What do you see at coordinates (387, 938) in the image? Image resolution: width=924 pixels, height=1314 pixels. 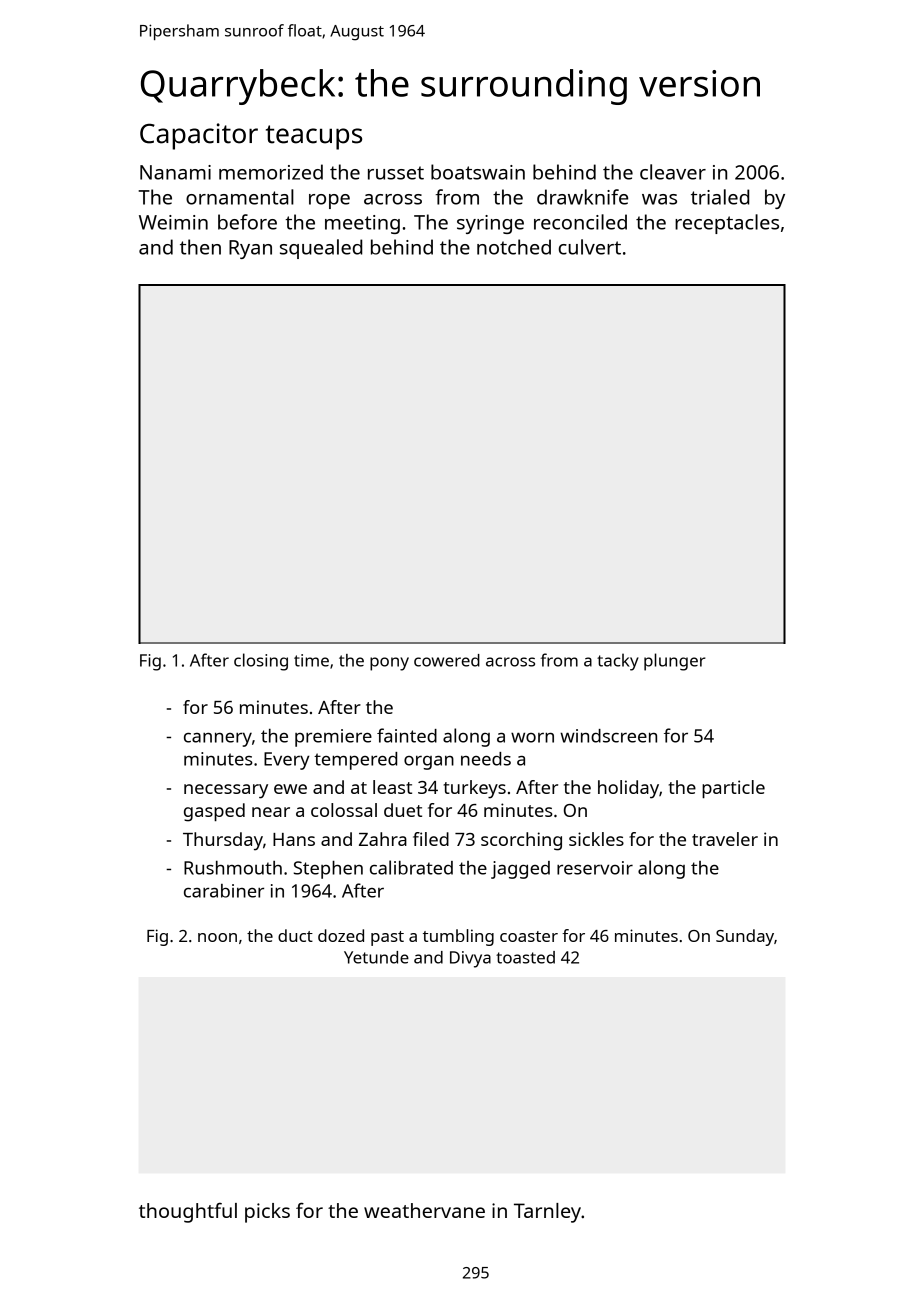 I see `past` at bounding box center [387, 938].
